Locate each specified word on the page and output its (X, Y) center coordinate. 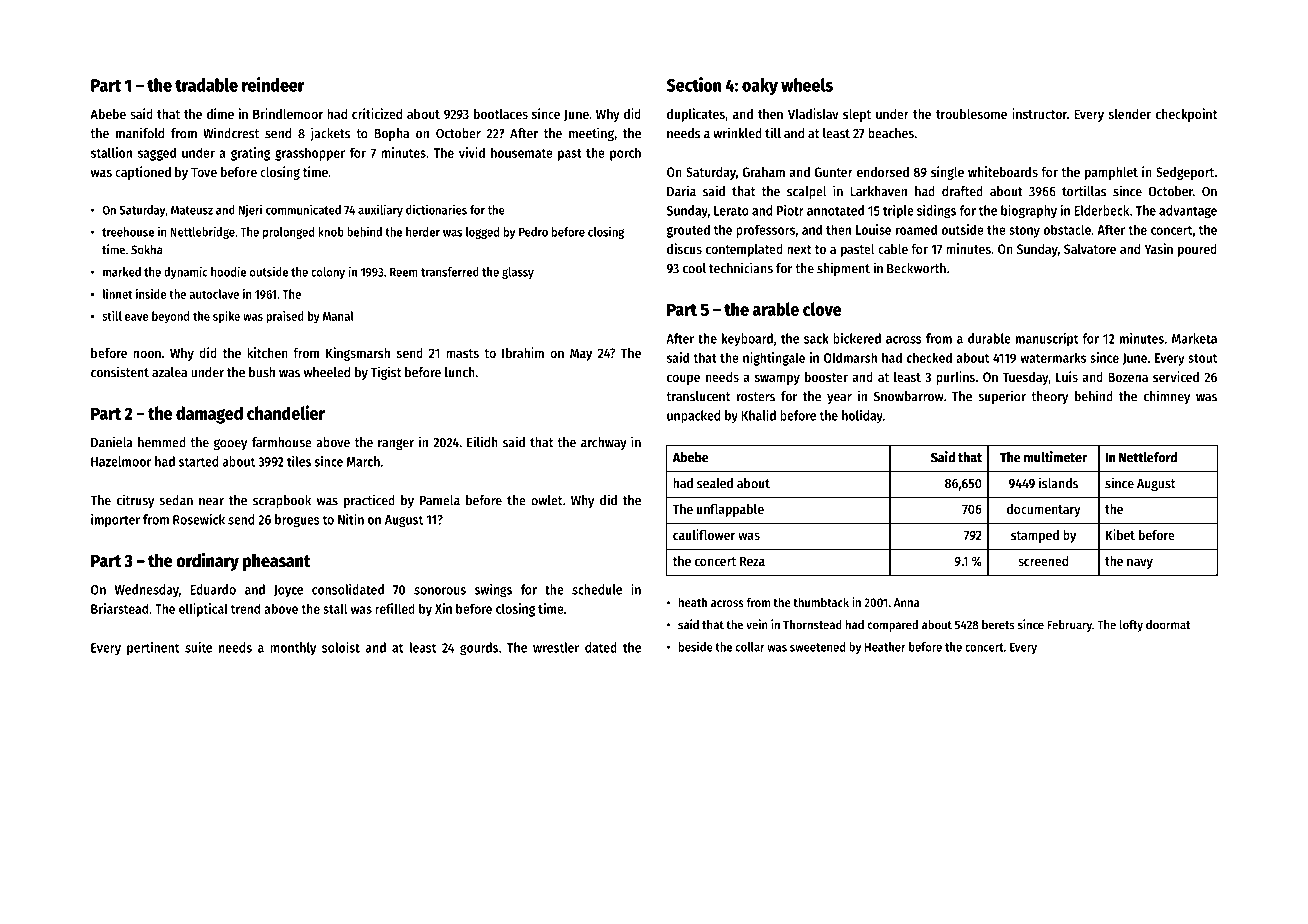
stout (1202, 358)
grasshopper (310, 154)
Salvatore (1090, 249)
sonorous (440, 591)
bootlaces (501, 114)
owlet (546, 500)
